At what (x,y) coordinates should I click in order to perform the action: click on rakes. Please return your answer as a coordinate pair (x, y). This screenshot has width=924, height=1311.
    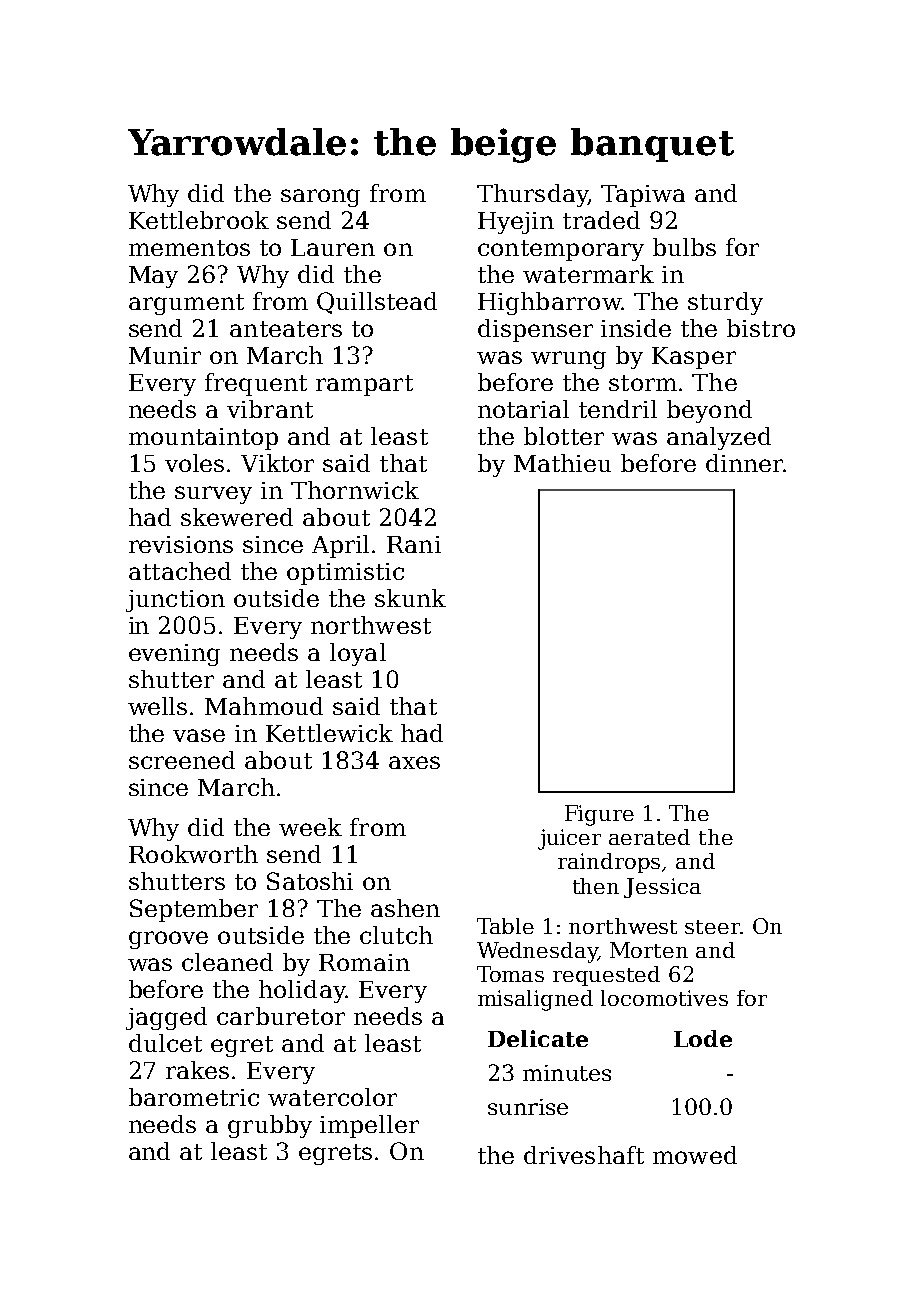
    Looking at the image, I should click on (197, 1070).
